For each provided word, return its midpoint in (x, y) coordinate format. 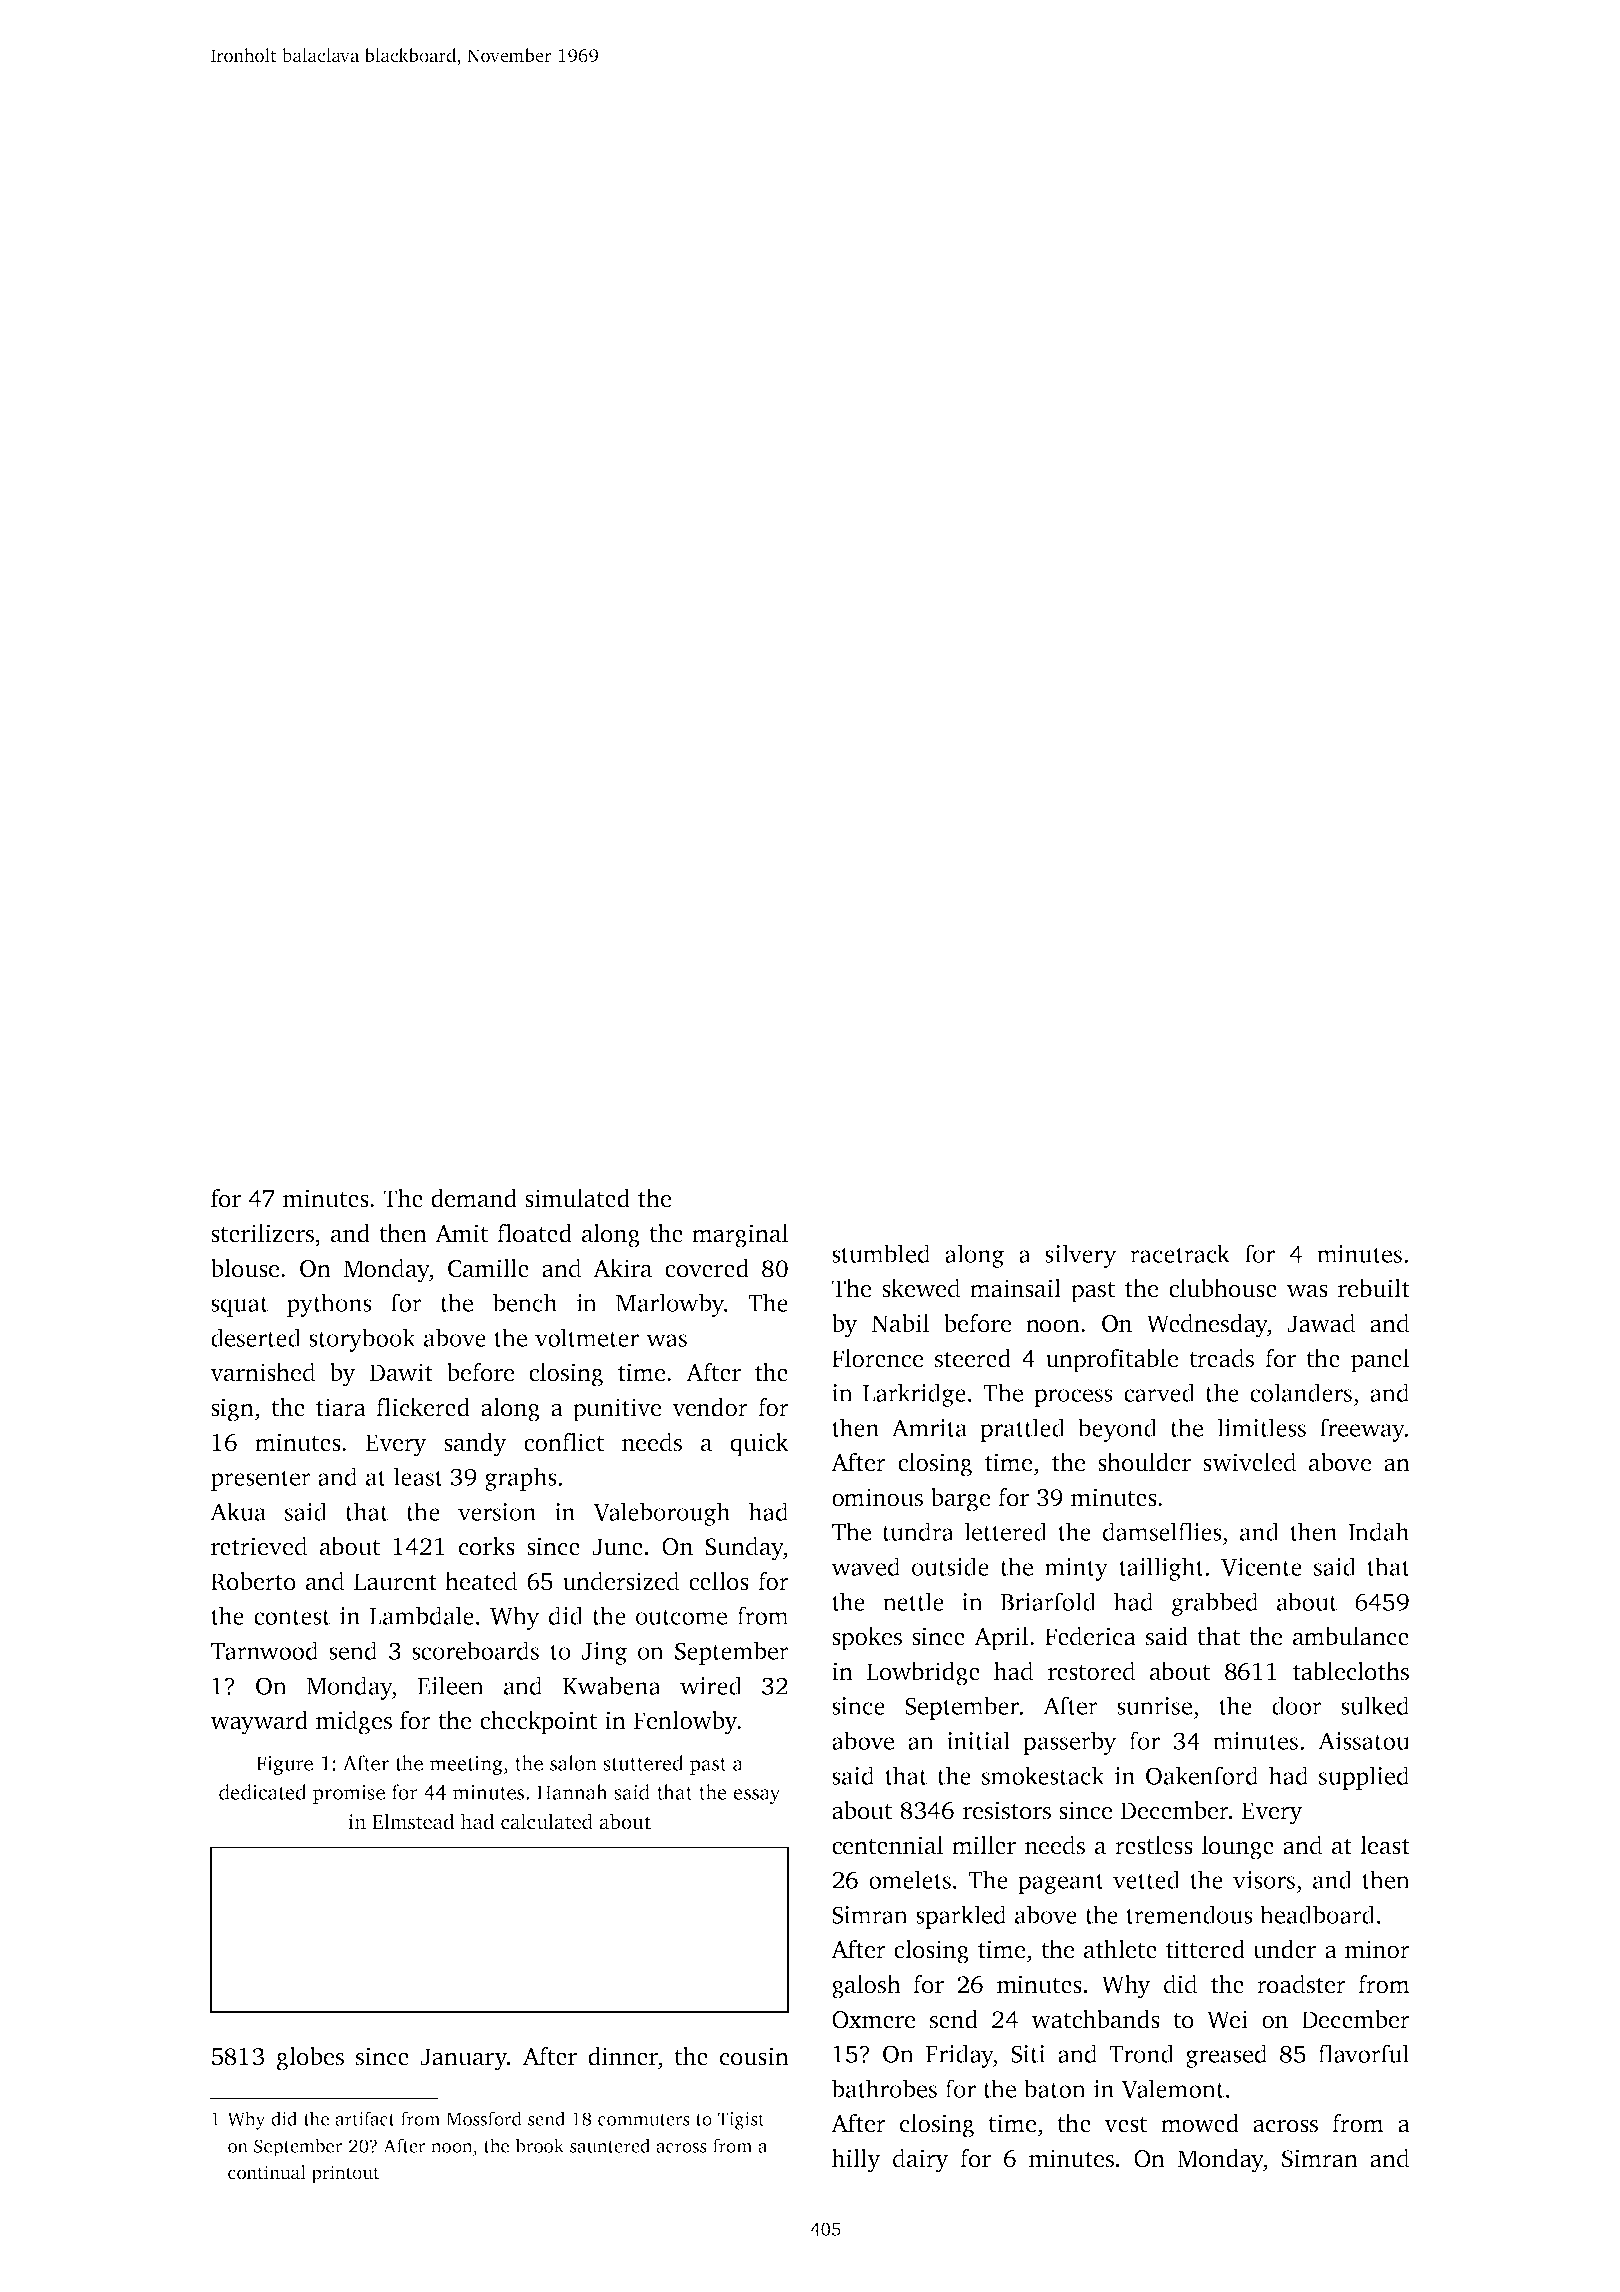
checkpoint (538, 1723)
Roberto (253, 1581)
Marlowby (670, 1305)
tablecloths (1351, 1671)
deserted (256, 1337)
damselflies (1162, 1531)
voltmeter (587, 1337)
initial (978, 1740)
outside (950, 1566)
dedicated (262, 1792)
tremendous (1189, 1914)
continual (267, 2172)
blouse (245, 1268)
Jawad (1321, 1323)
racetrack (1180, 1253)
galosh (866, 1987)
